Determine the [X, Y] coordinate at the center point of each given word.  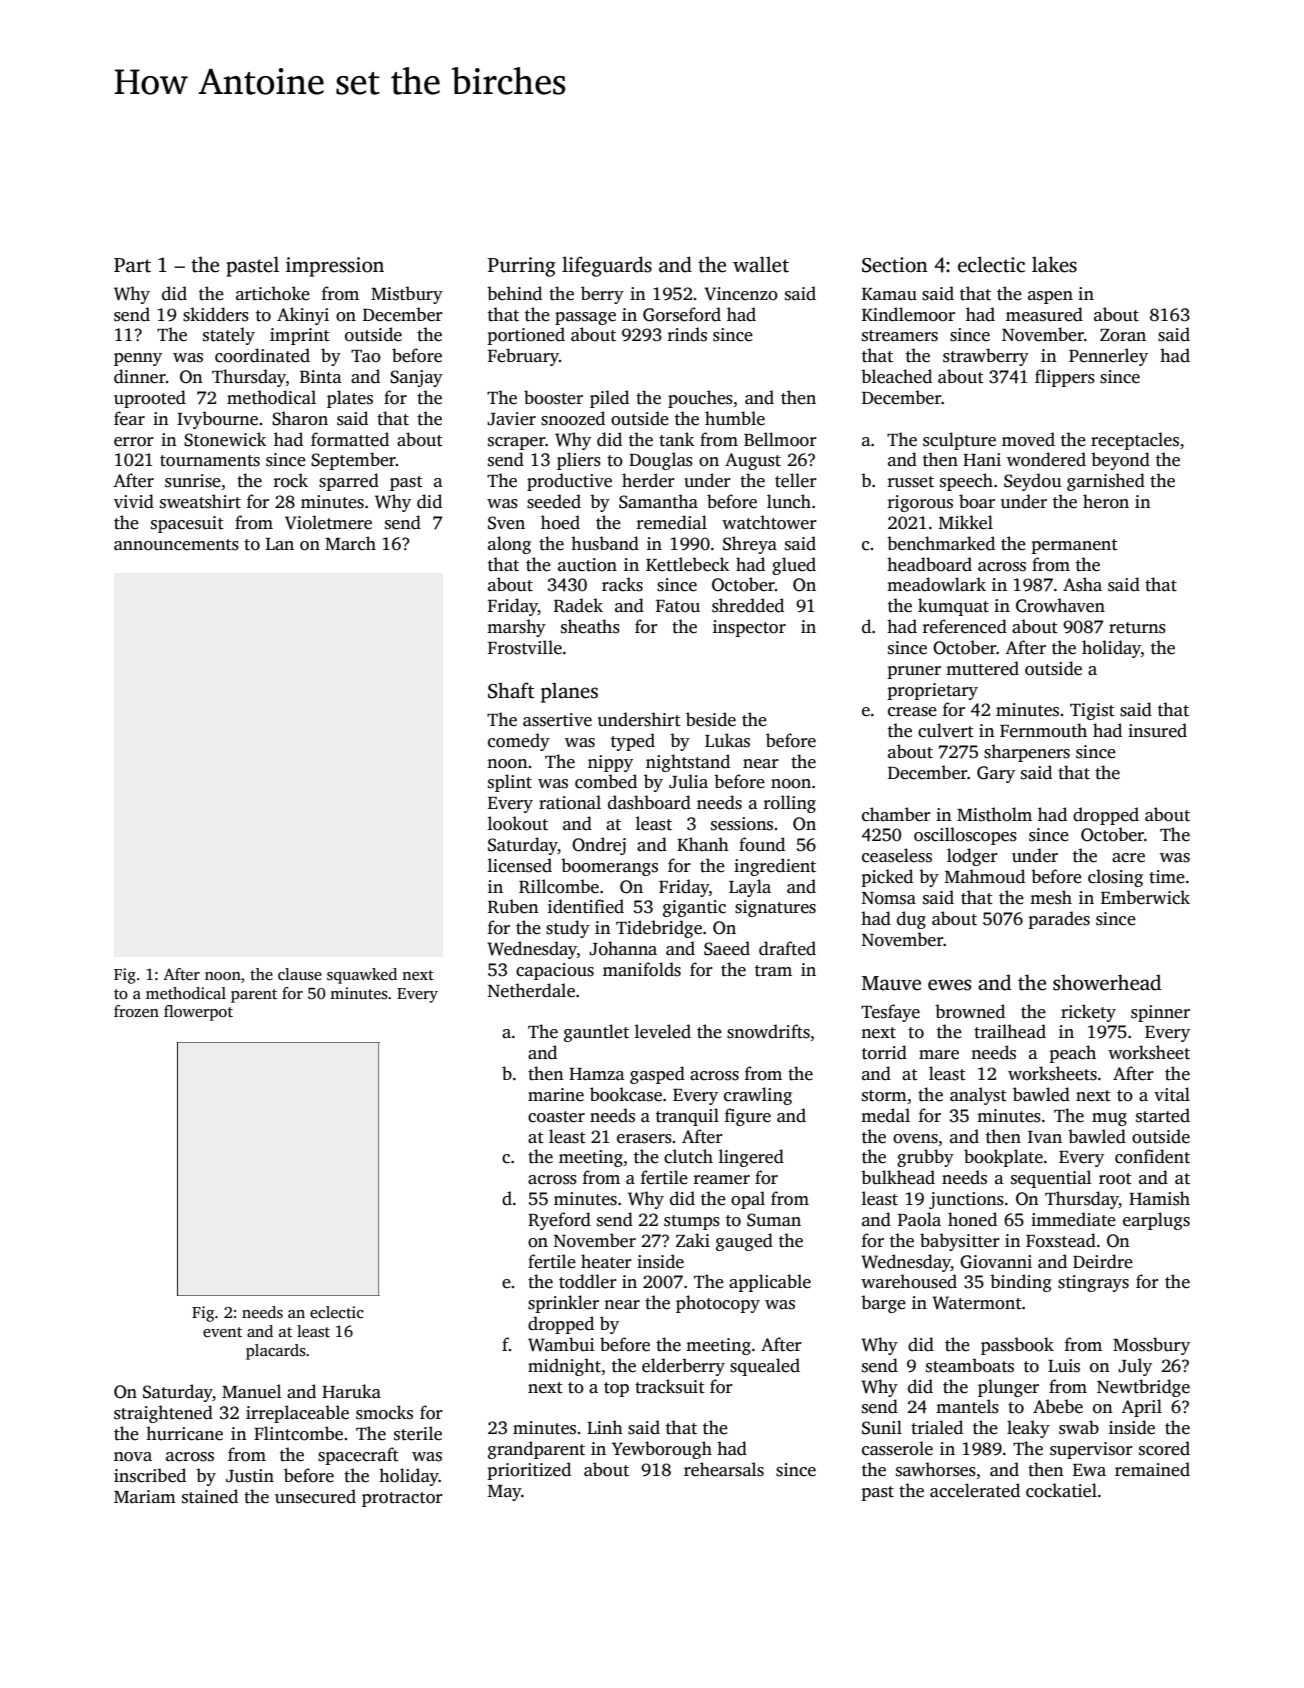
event [222, 1332]
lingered [751, 1158]
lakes [1054, 264]
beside [711, 719]
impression [335, 267]
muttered [982, 668]
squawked [362, 976]
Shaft [511, 690]
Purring [522, 267]
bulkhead [898, 1177]
